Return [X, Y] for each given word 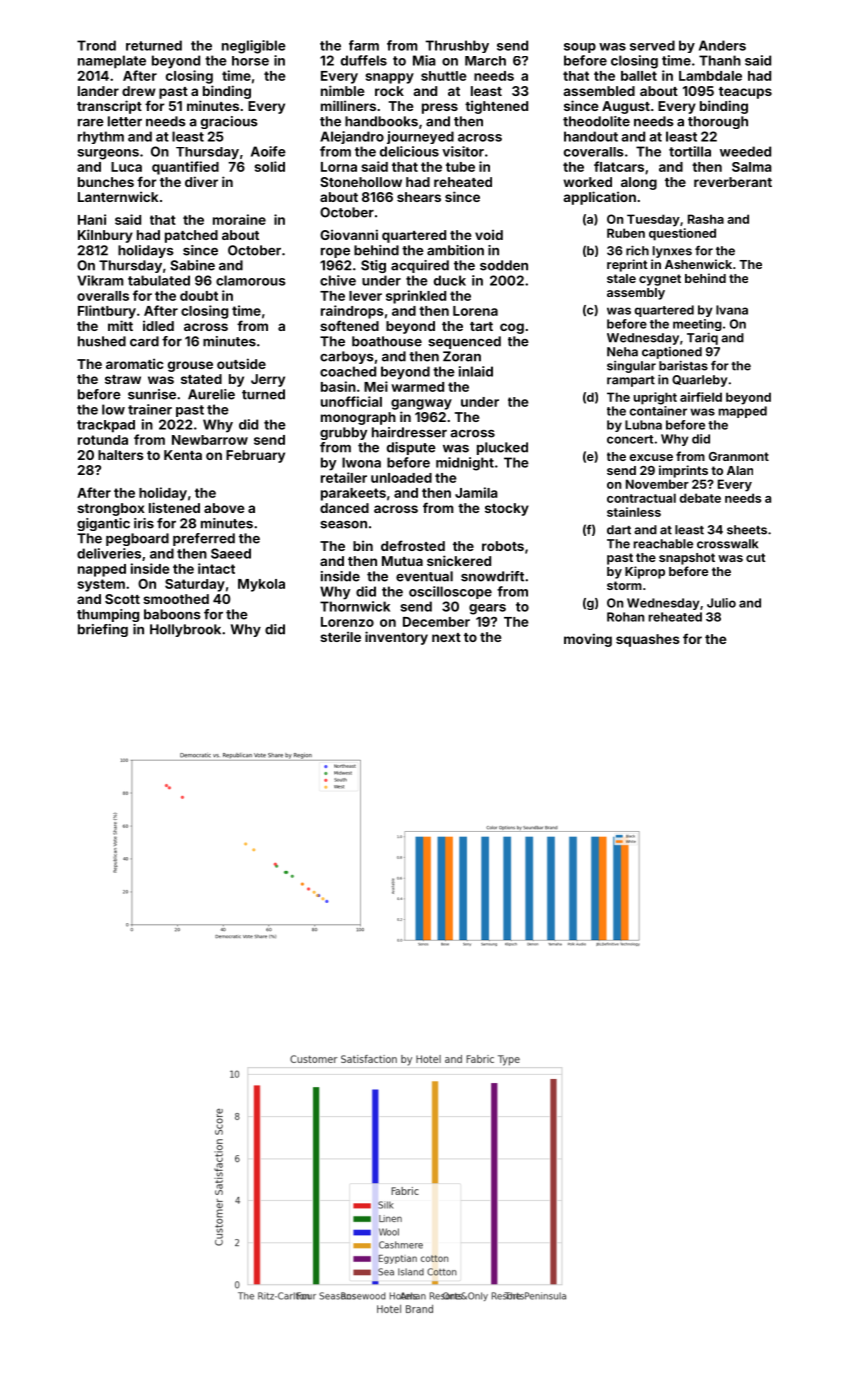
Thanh [720, 60]
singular [631, 367]
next [446, 637]
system [101, 585]
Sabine [192, 265]
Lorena [475, 311]
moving [588, 640]
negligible [254, 47]
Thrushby [457, 46]
